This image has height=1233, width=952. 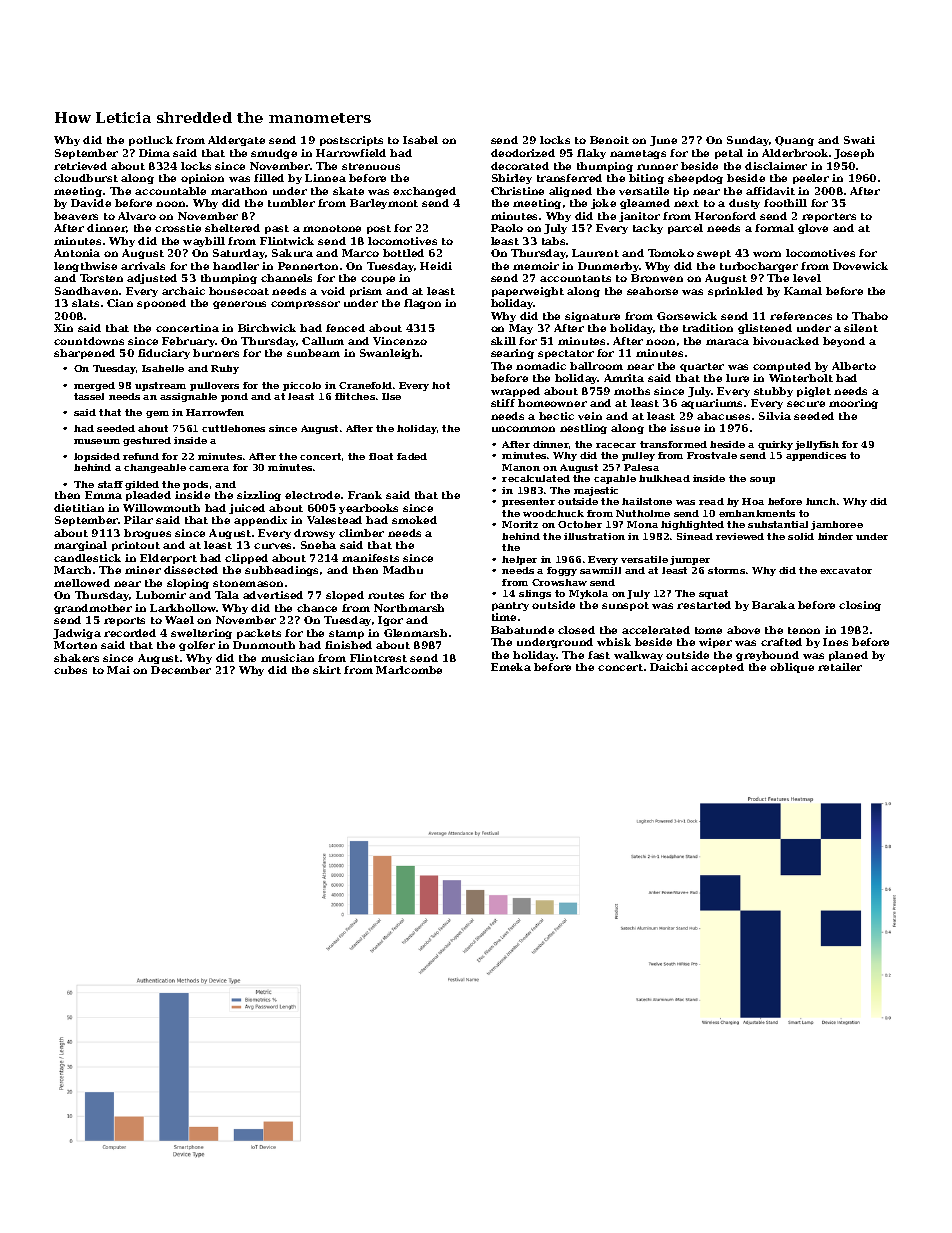 I want to click on cubes, so click(x=70, y=670).
